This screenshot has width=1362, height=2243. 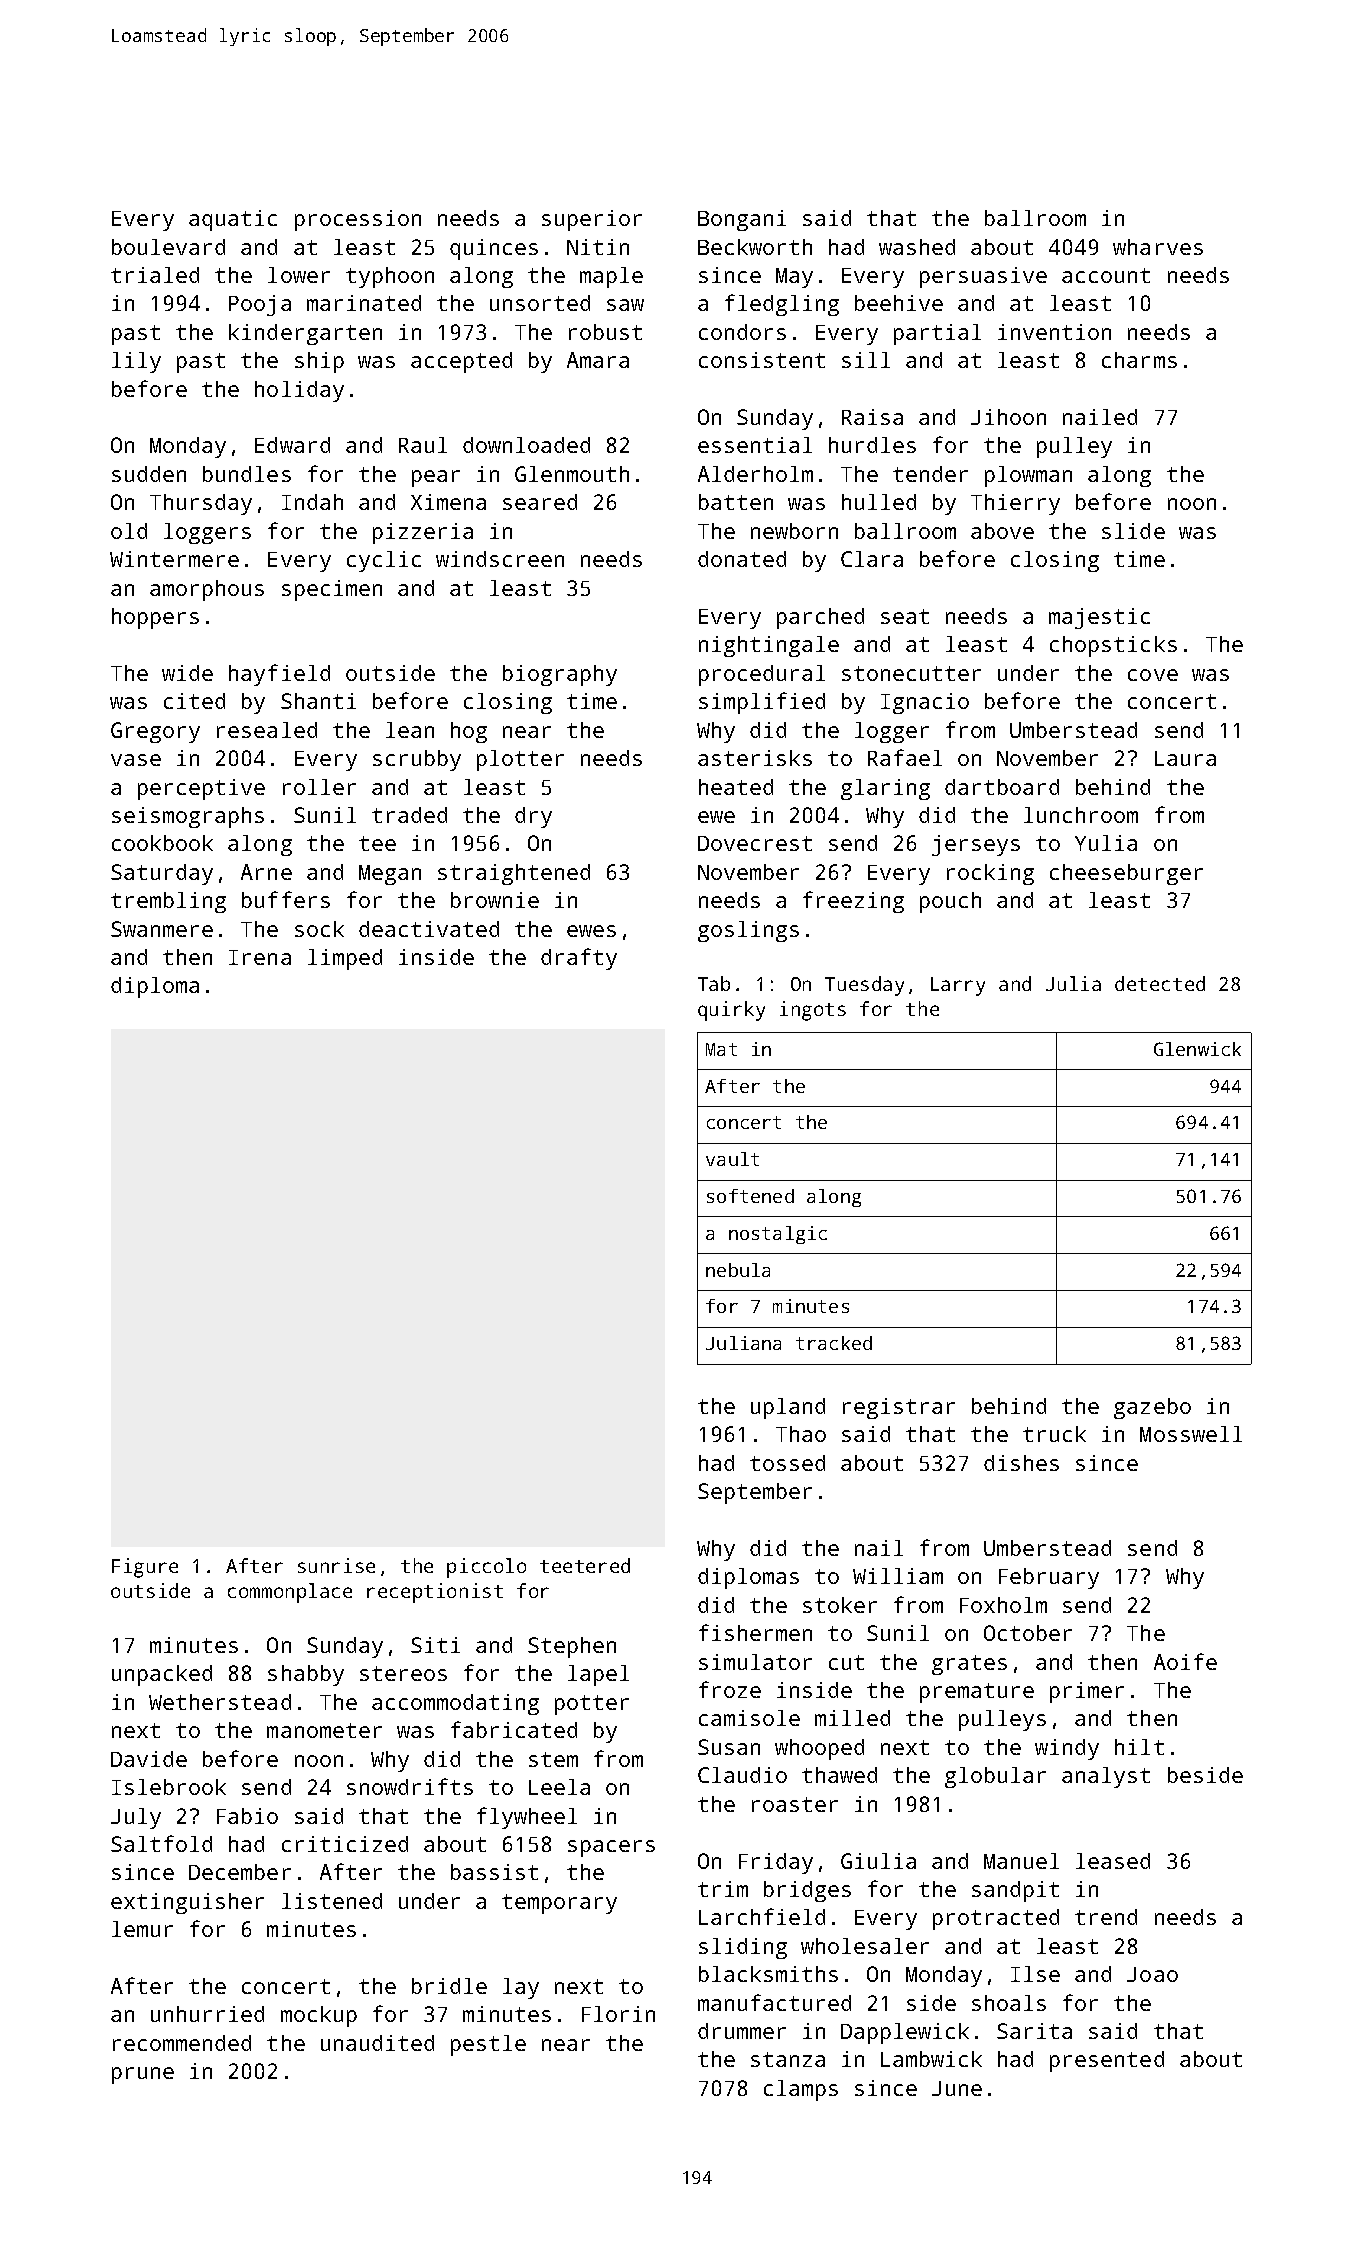 I want to click on Davide, so click(x=149, y=1759).
